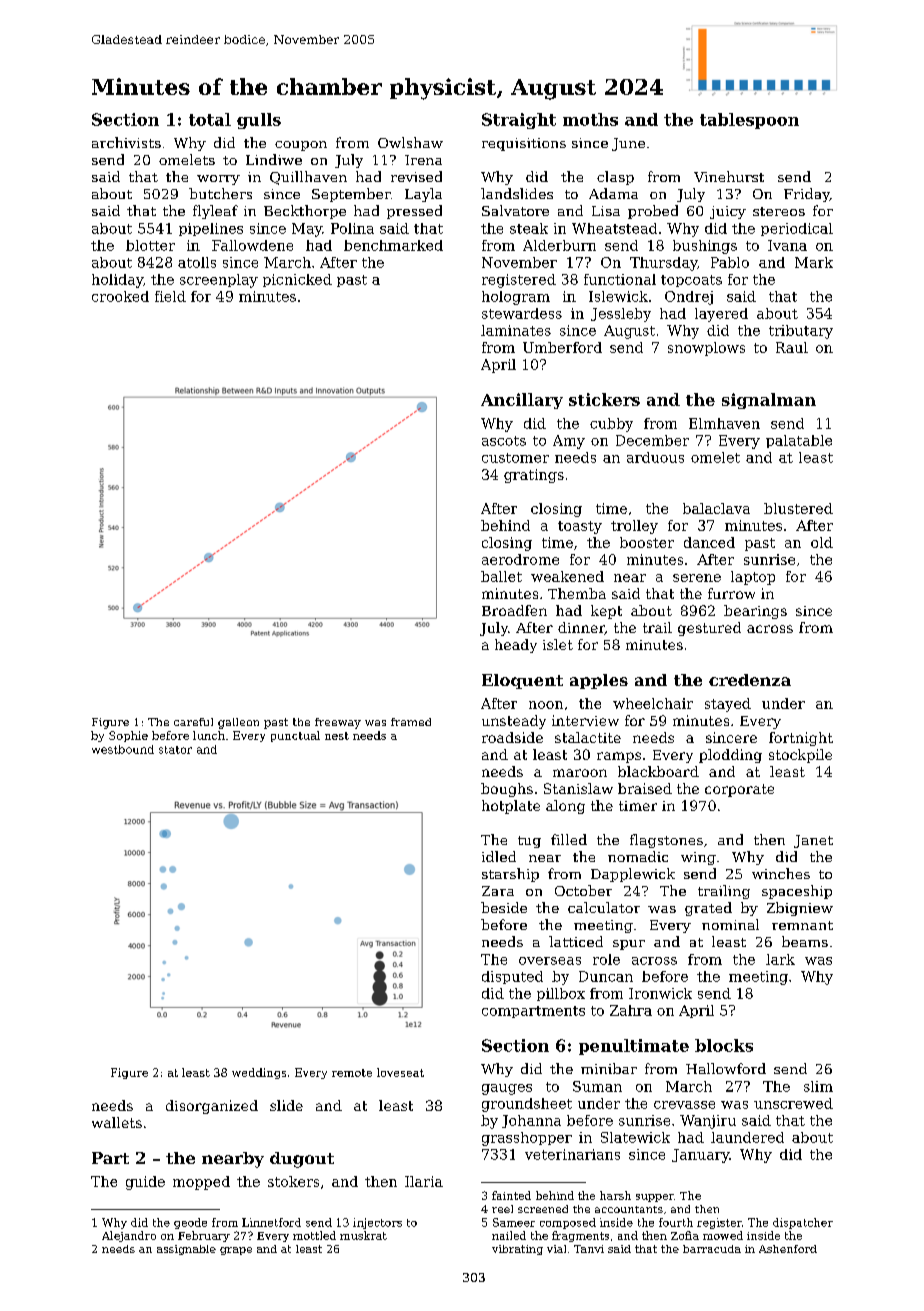  What do you see at coordinates (655, 1198) in the image?
I see `supper` at bounding box center [655, 1198].
